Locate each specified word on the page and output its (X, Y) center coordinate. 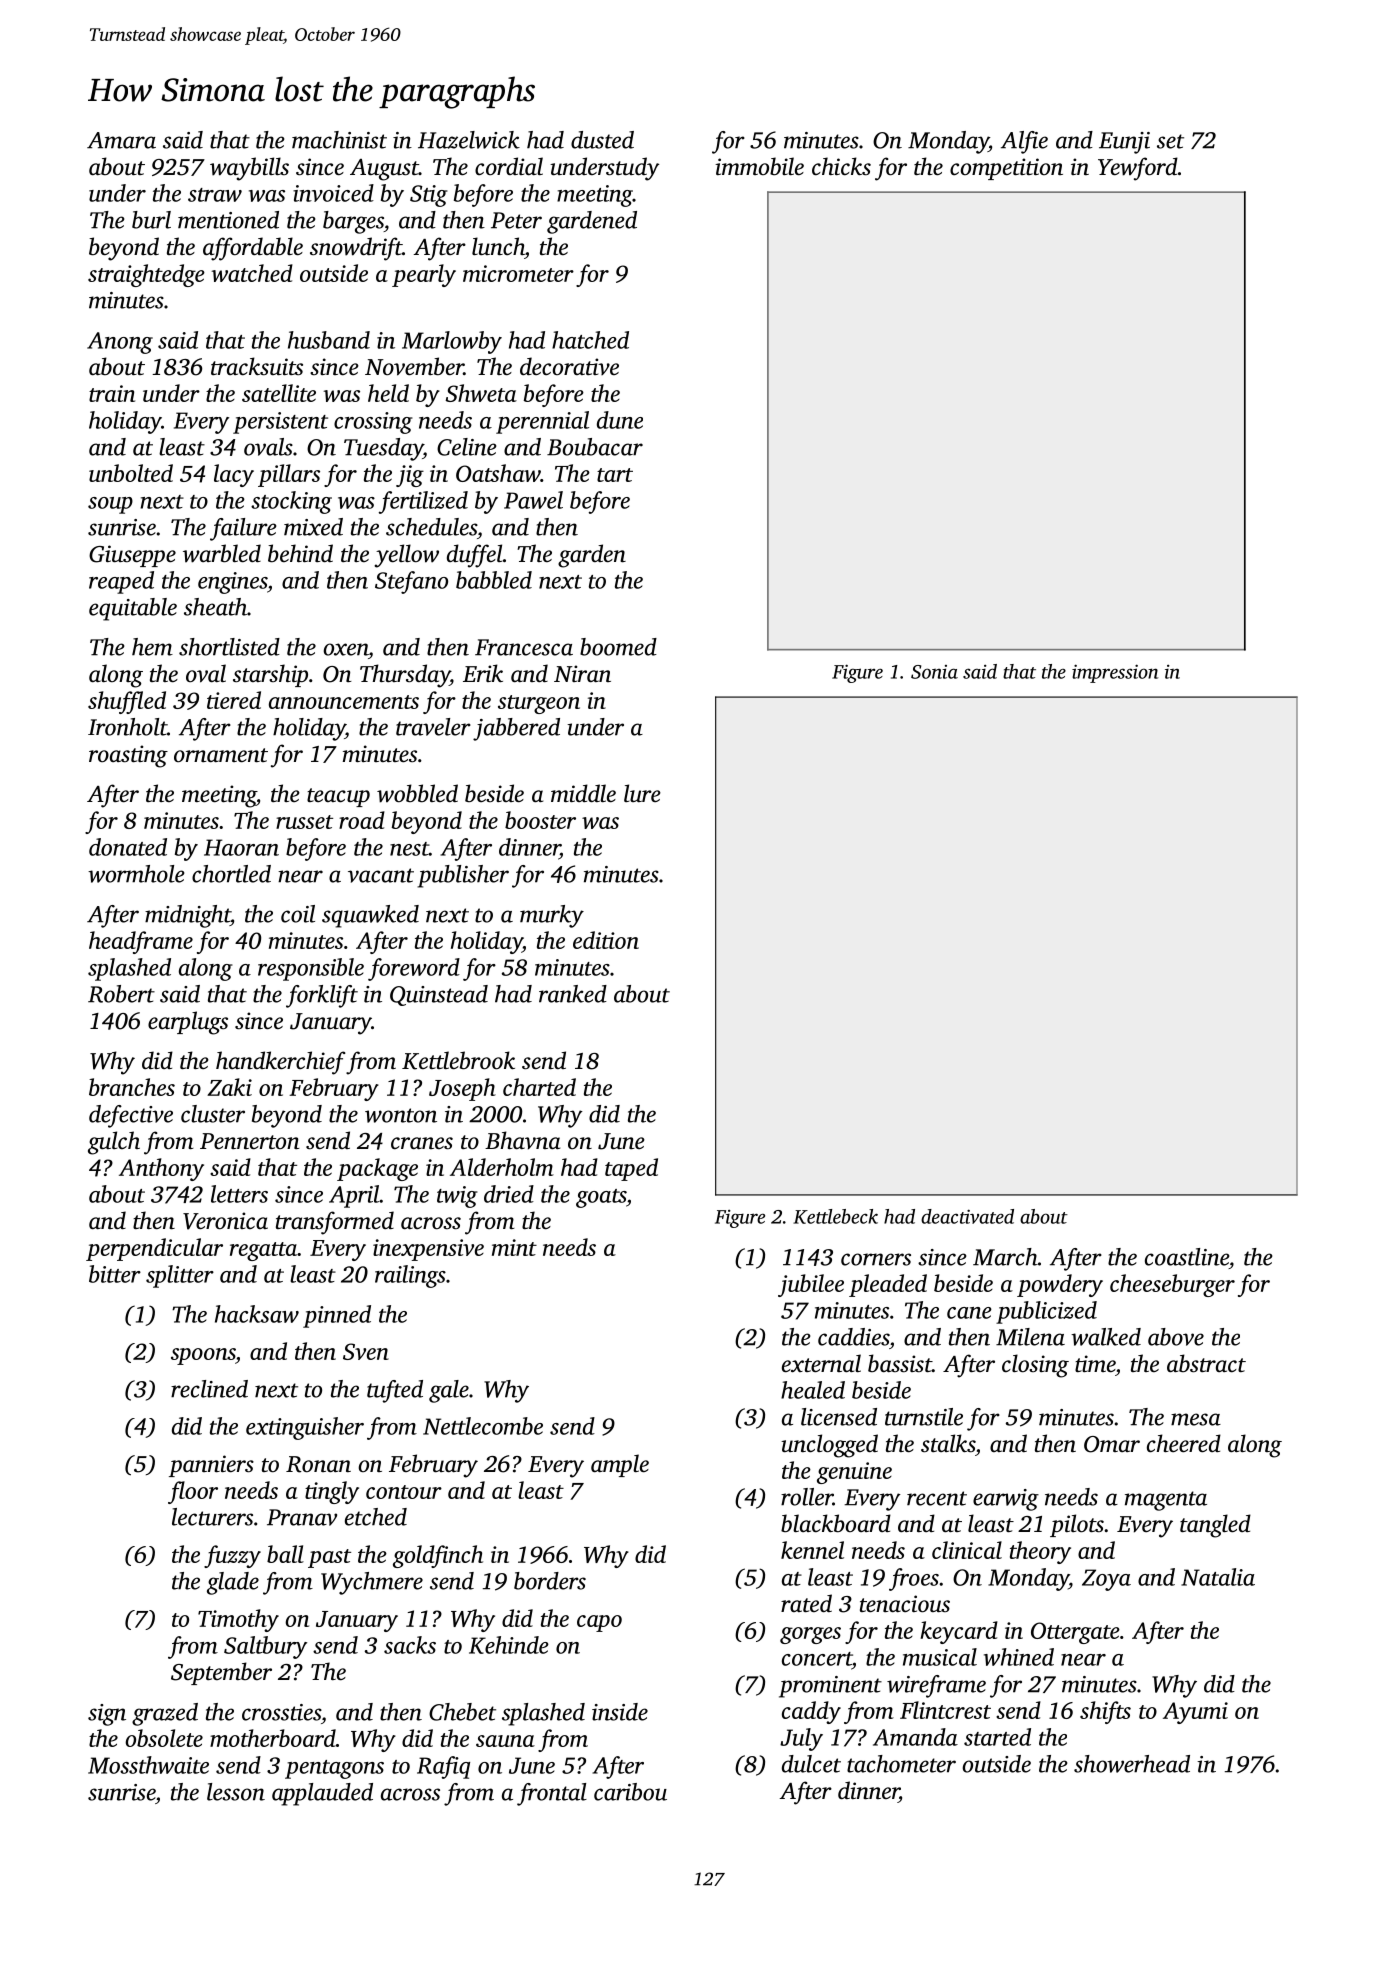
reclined (209, 1389)
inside (620, 1712)
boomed (618, 647)
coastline (1187, 1257)
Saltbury (265, 1647)
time (1095, 1364)
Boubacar (595, 447)
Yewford (1138, 169)
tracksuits (257, 366)
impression (1115, 673)
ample (620, 1465)
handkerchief (281, 1063)
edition (606, 940)
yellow (406, 556)
